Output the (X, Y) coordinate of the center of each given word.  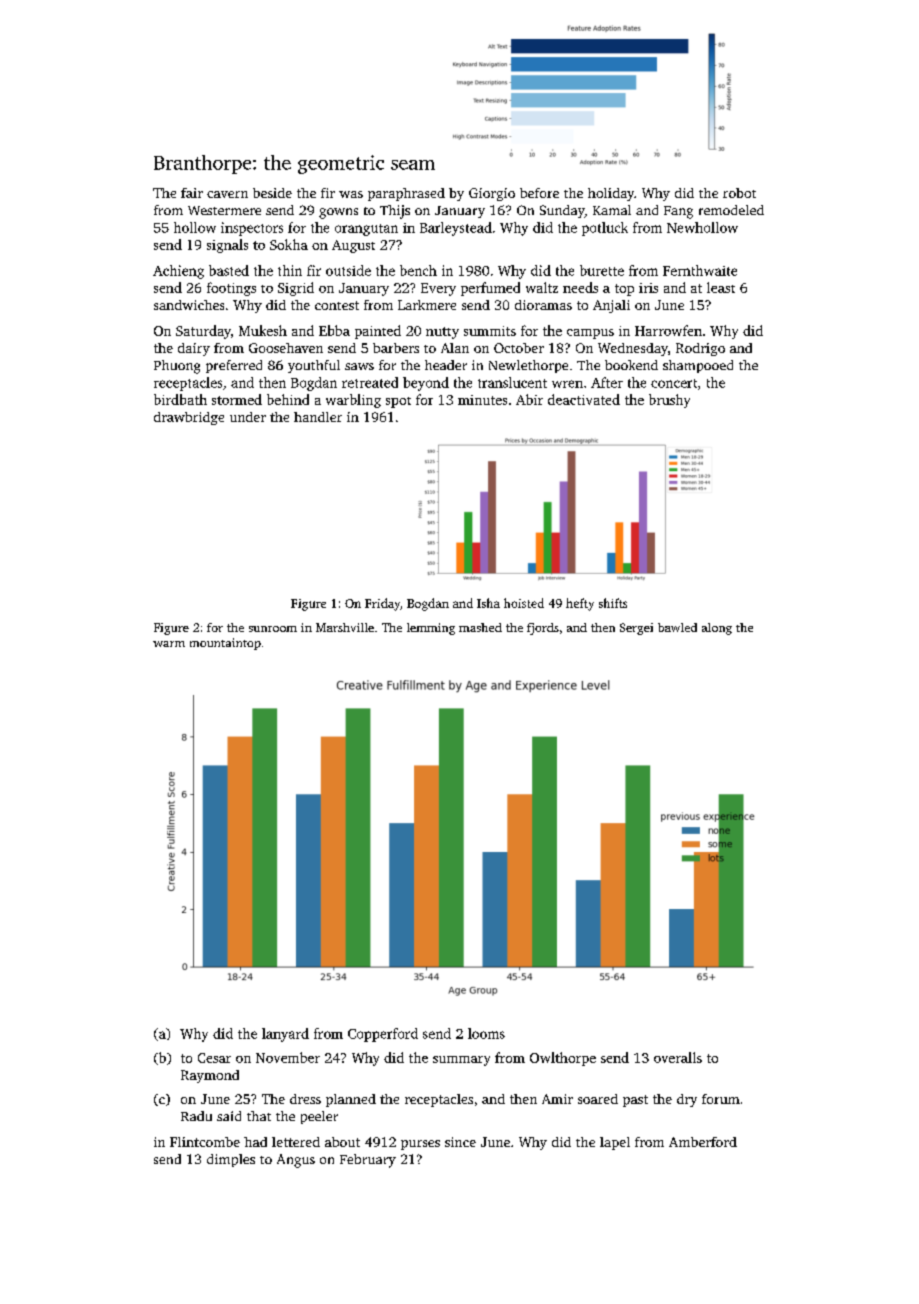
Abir (529, 399)
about (342, 1142)
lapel (615, 1143)
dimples (231, 1160)
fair (192, 193)
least (721, 287)
